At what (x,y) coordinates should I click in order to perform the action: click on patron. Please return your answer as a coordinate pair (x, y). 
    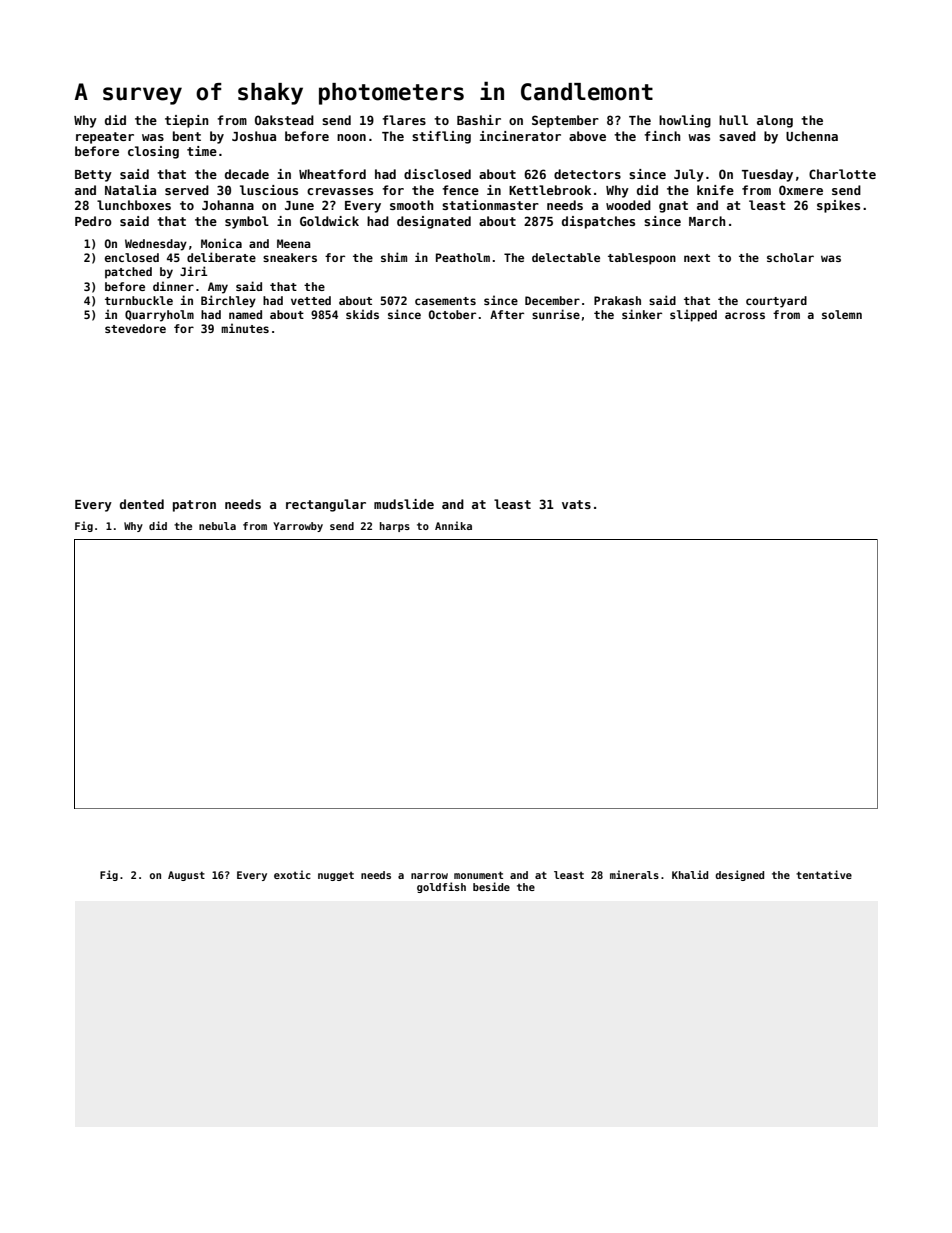
    Looking at the image, I should click on (194, 506).
